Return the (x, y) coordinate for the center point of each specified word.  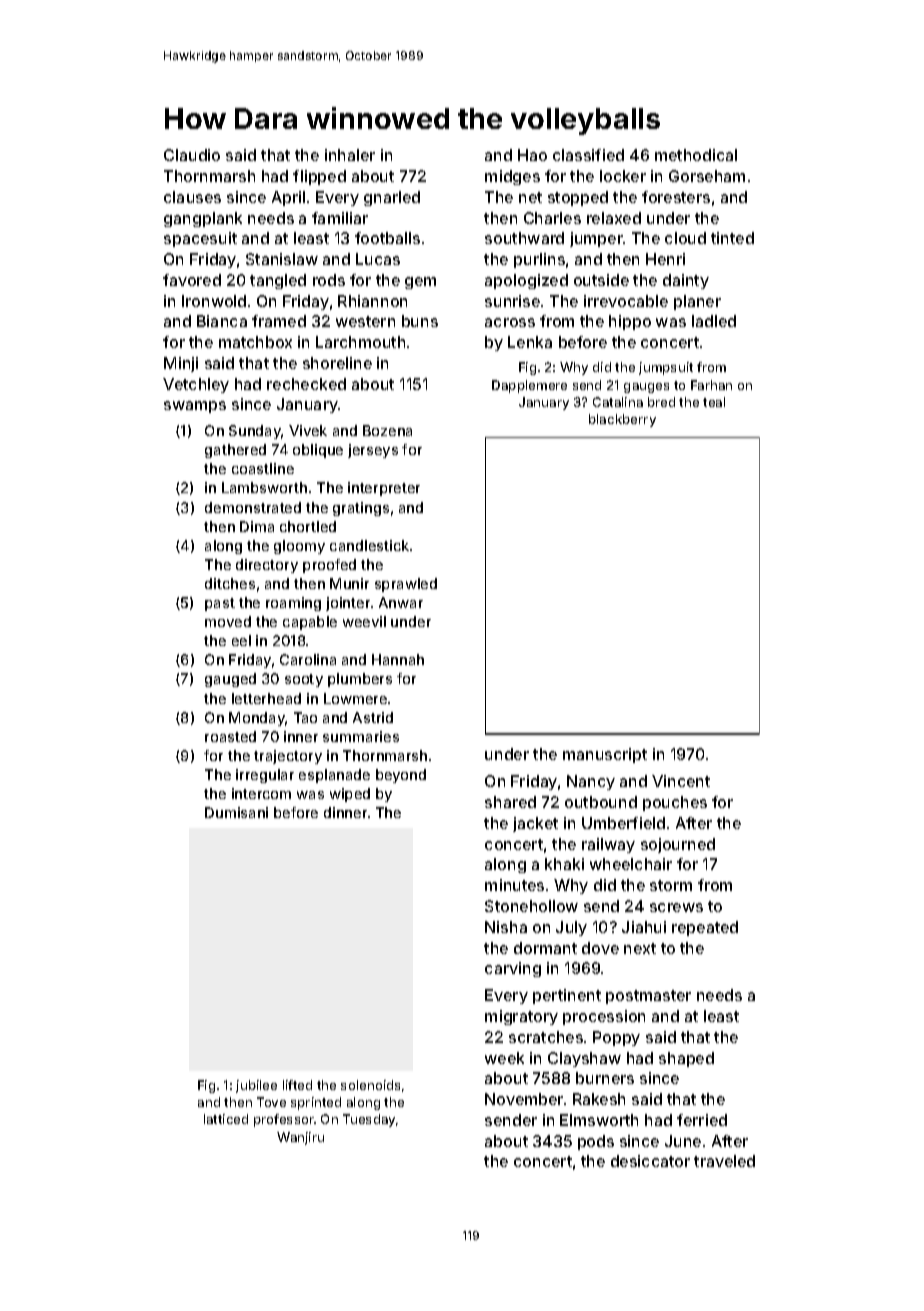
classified (588, 155)
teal (714, 402)
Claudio (192, 155)
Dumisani (236, 812)
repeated (705, 928)
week (504, 1058)
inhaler (350, 155)
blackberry (622, 420)
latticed (226, 1119)
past (220, 604)
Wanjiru (300, 1138)
